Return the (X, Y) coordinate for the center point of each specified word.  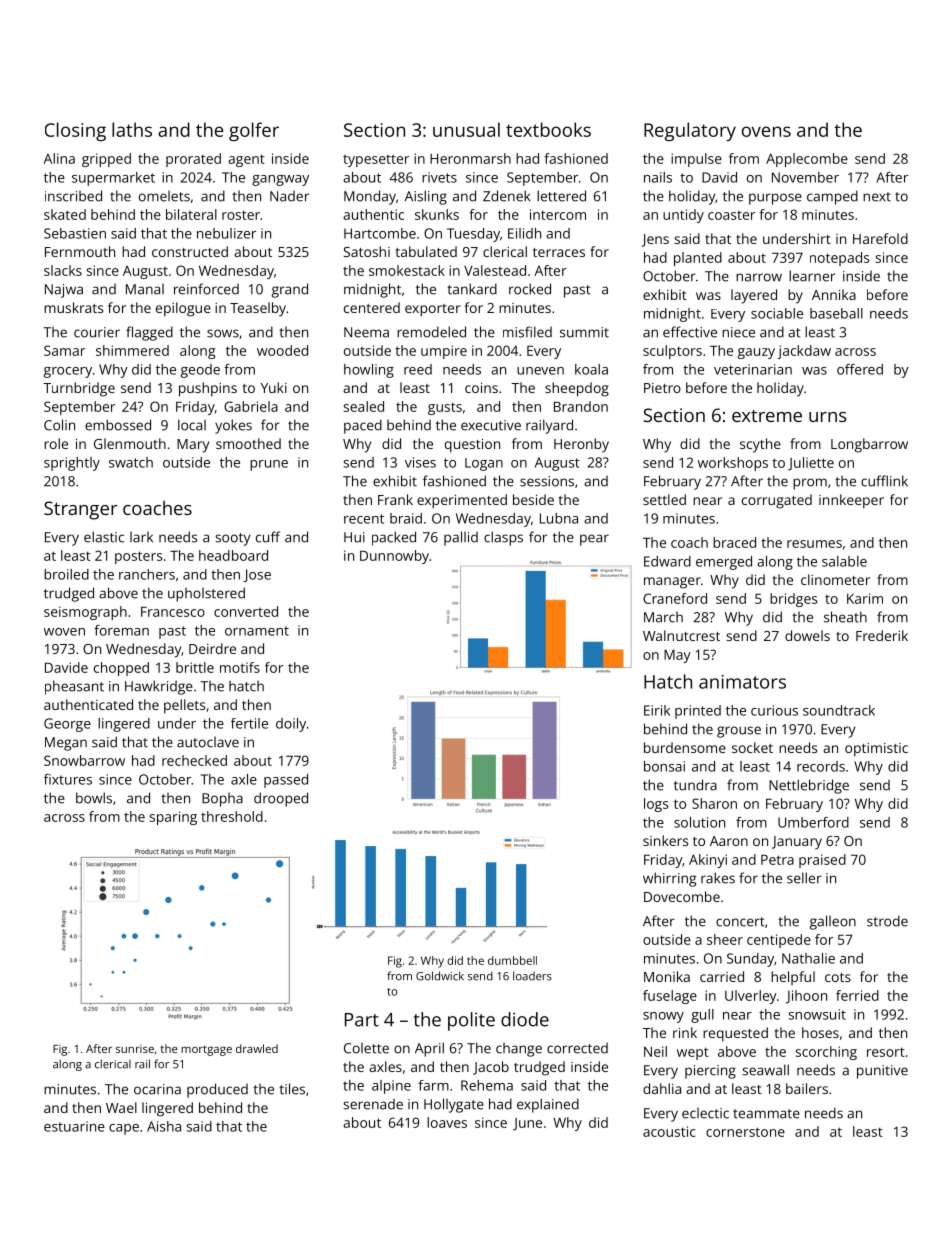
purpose (775, 199)
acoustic (669, 1131)
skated (65, 214)
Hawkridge (159, 687)
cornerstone (745, 1132)
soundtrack (839, 710)
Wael (121, 1107)
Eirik (657, 710)
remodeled (431, 332)
